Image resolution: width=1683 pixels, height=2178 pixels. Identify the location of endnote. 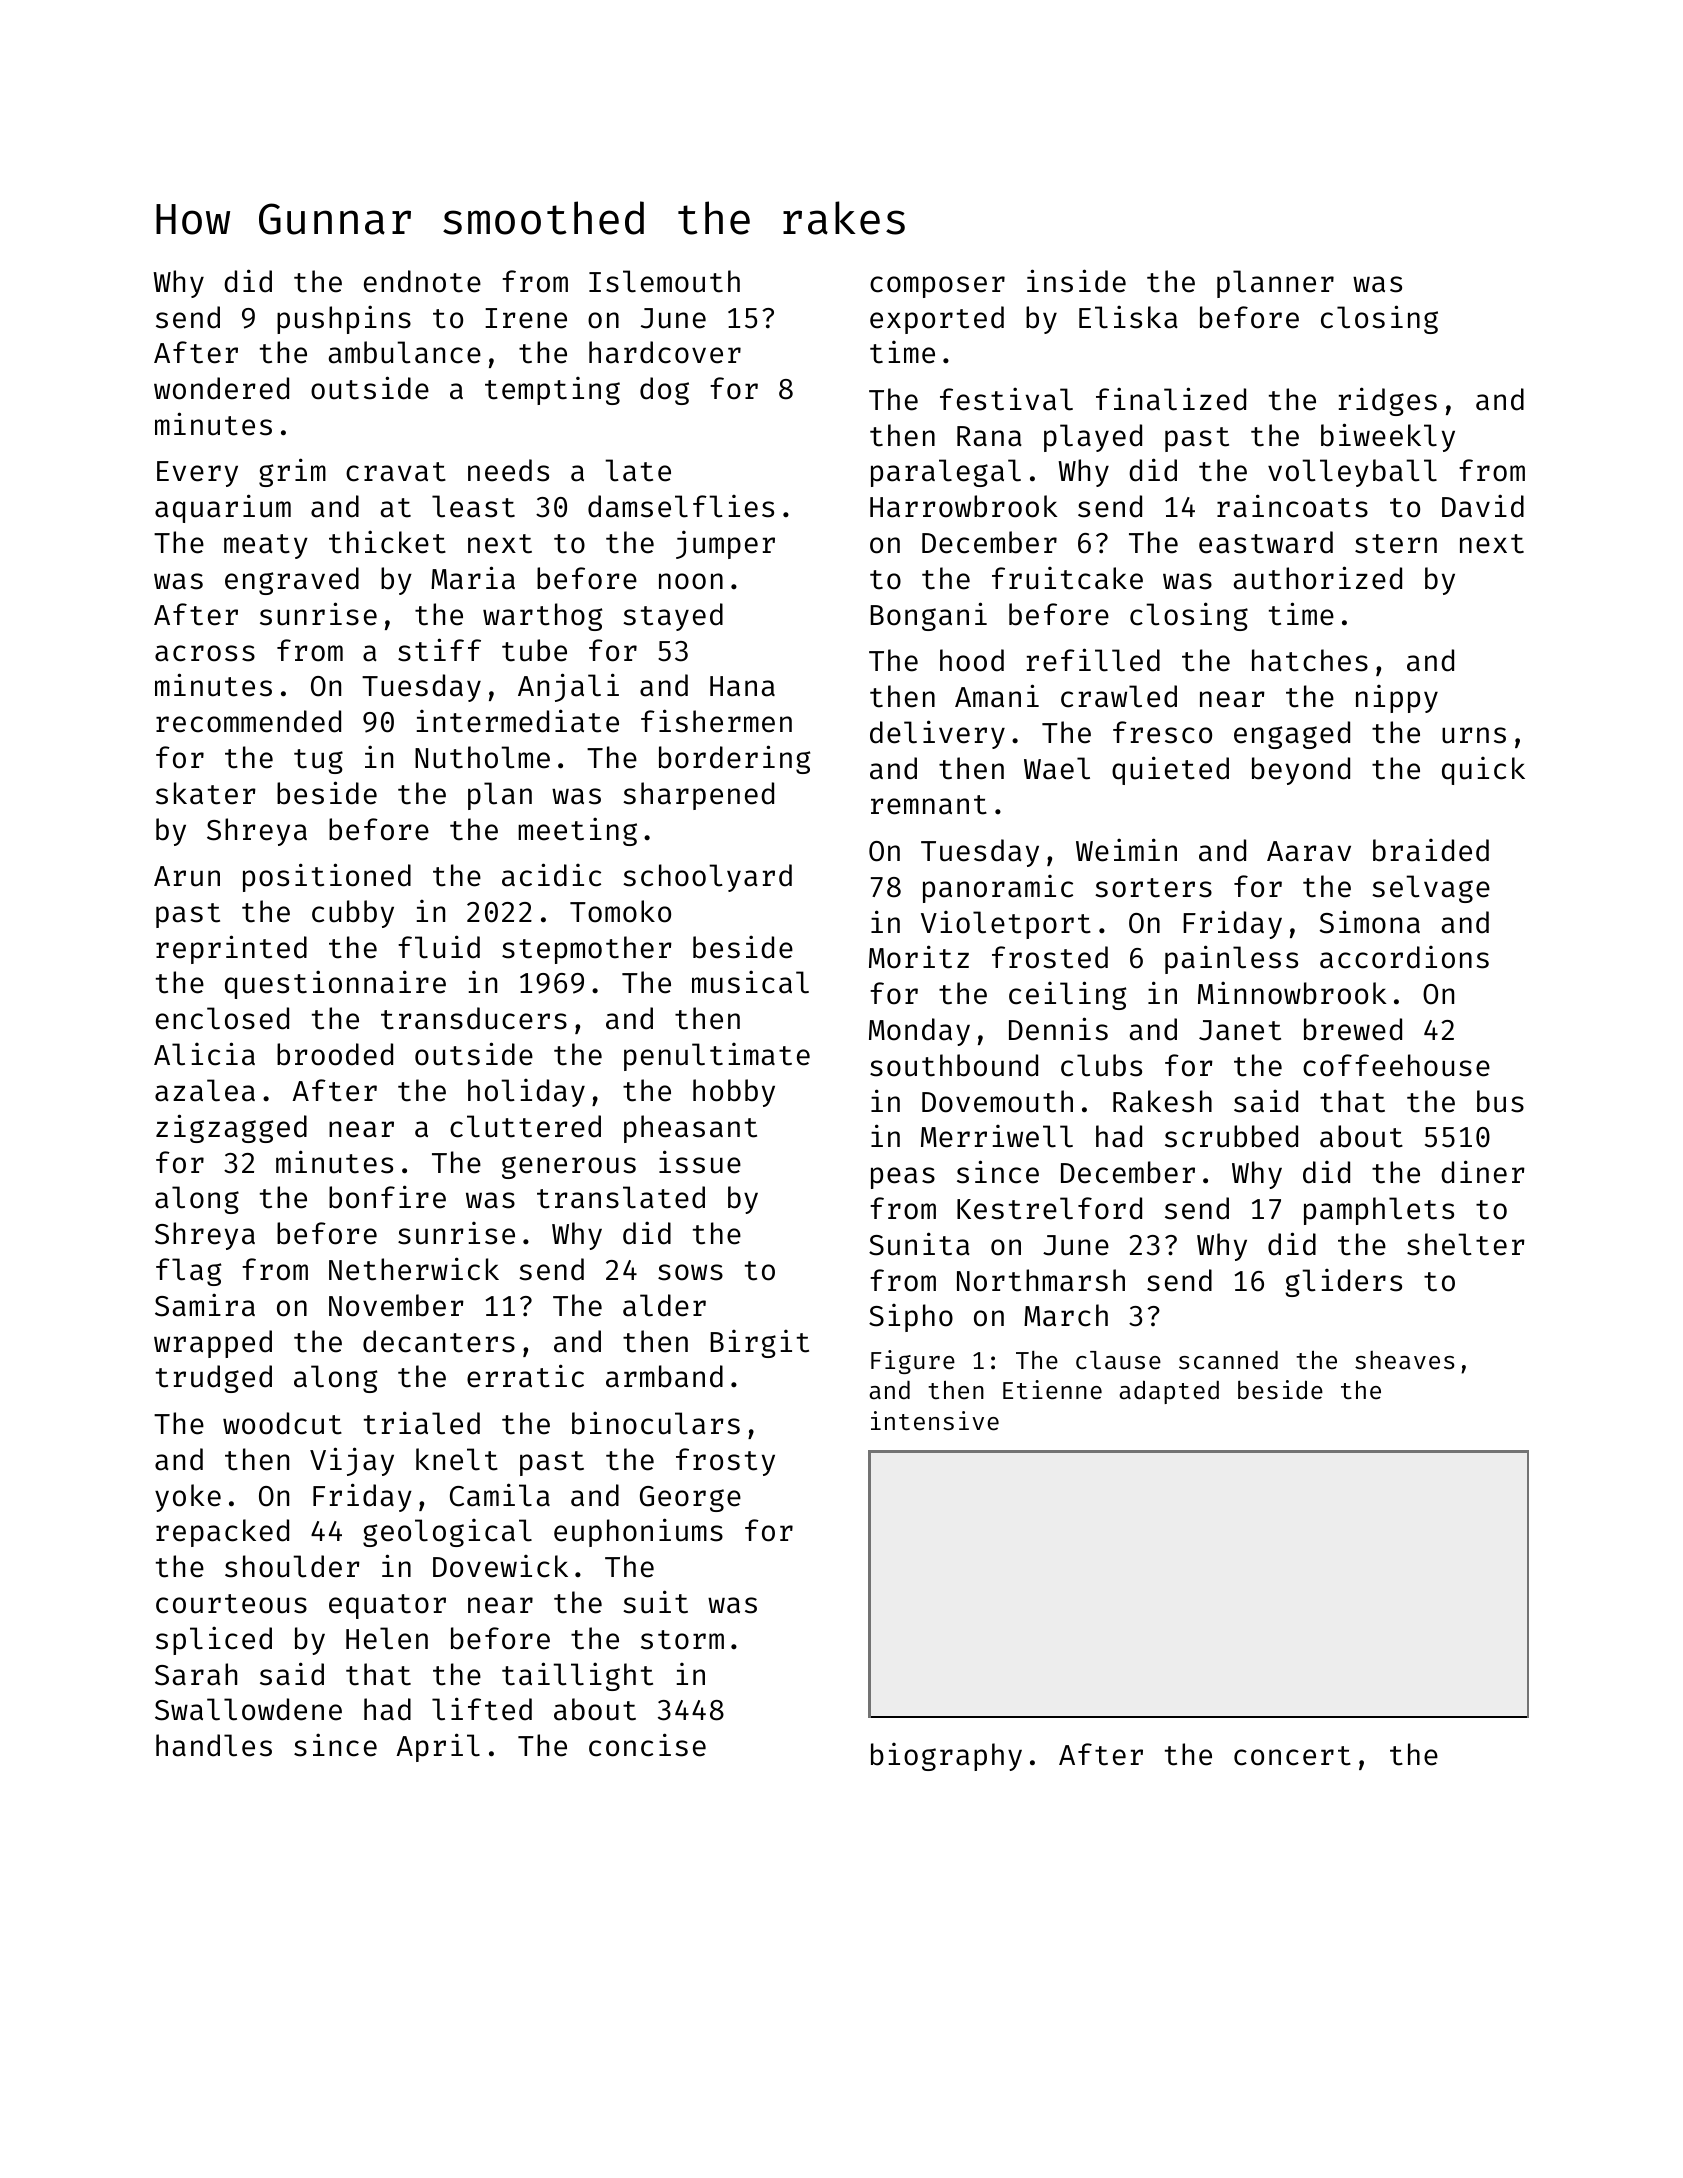
(422, 281).
